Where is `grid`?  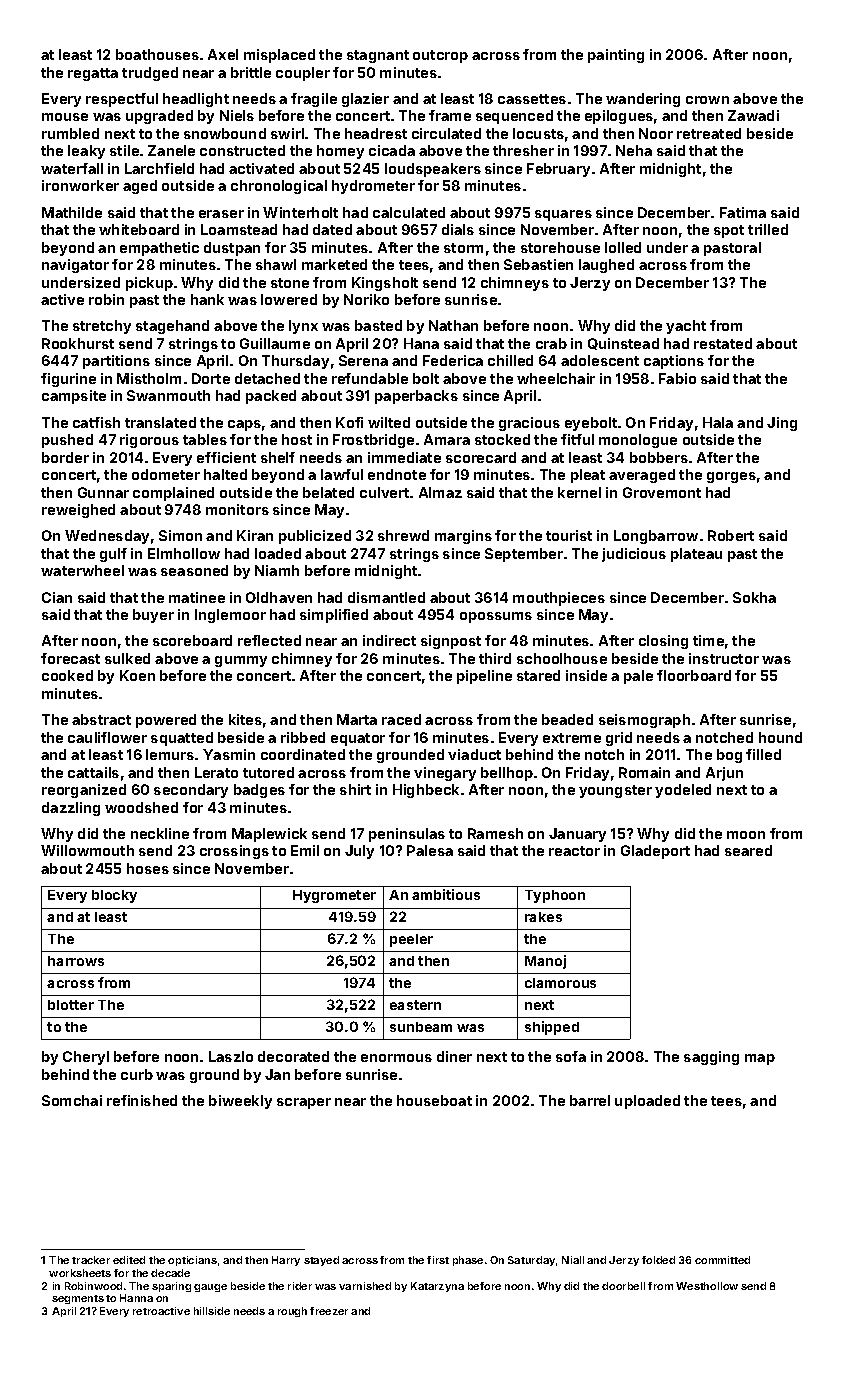 grid is located at coordinates (619, 739).
